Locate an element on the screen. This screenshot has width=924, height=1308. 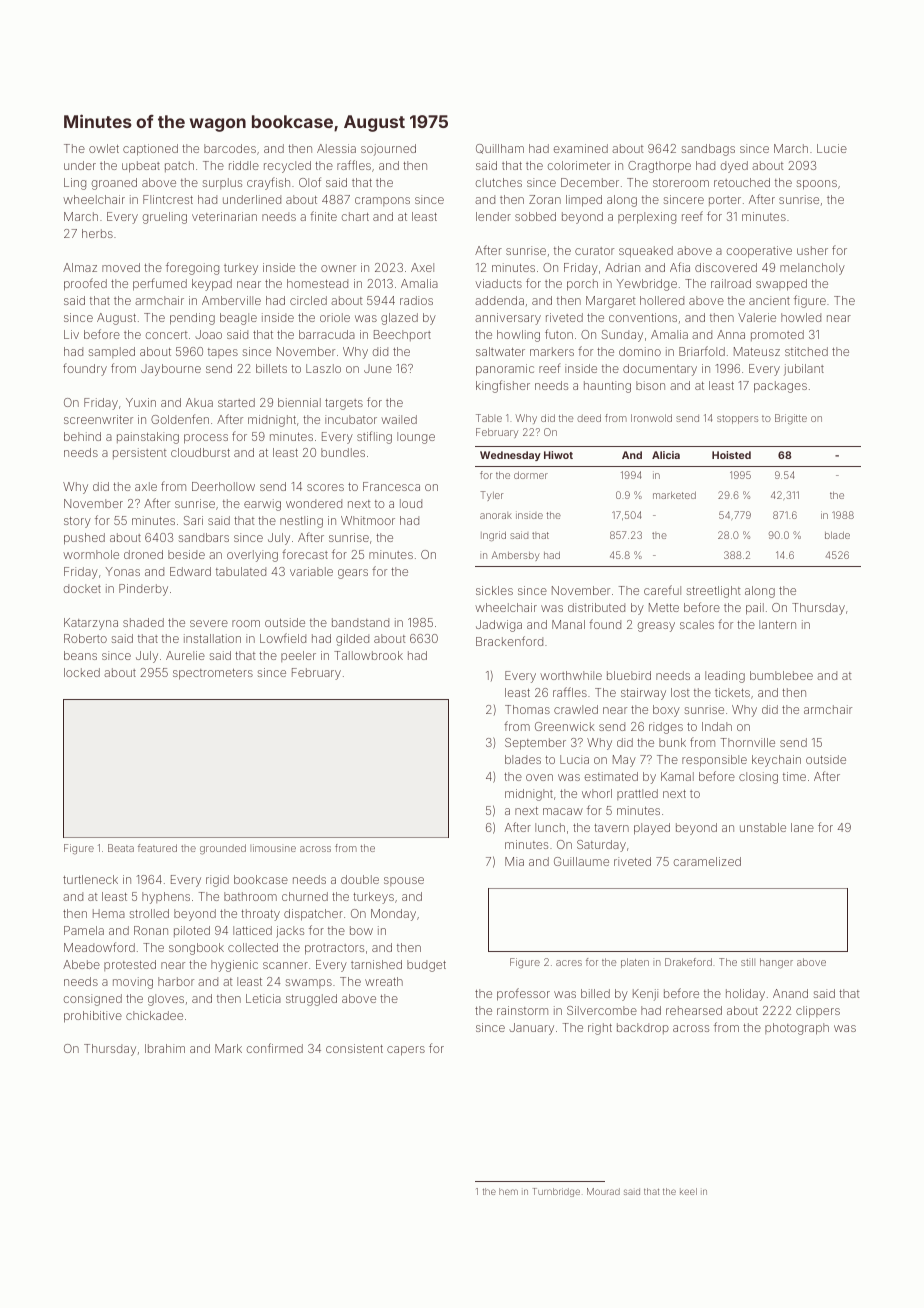
Flintcrest is located at coordinates (168, 199).
